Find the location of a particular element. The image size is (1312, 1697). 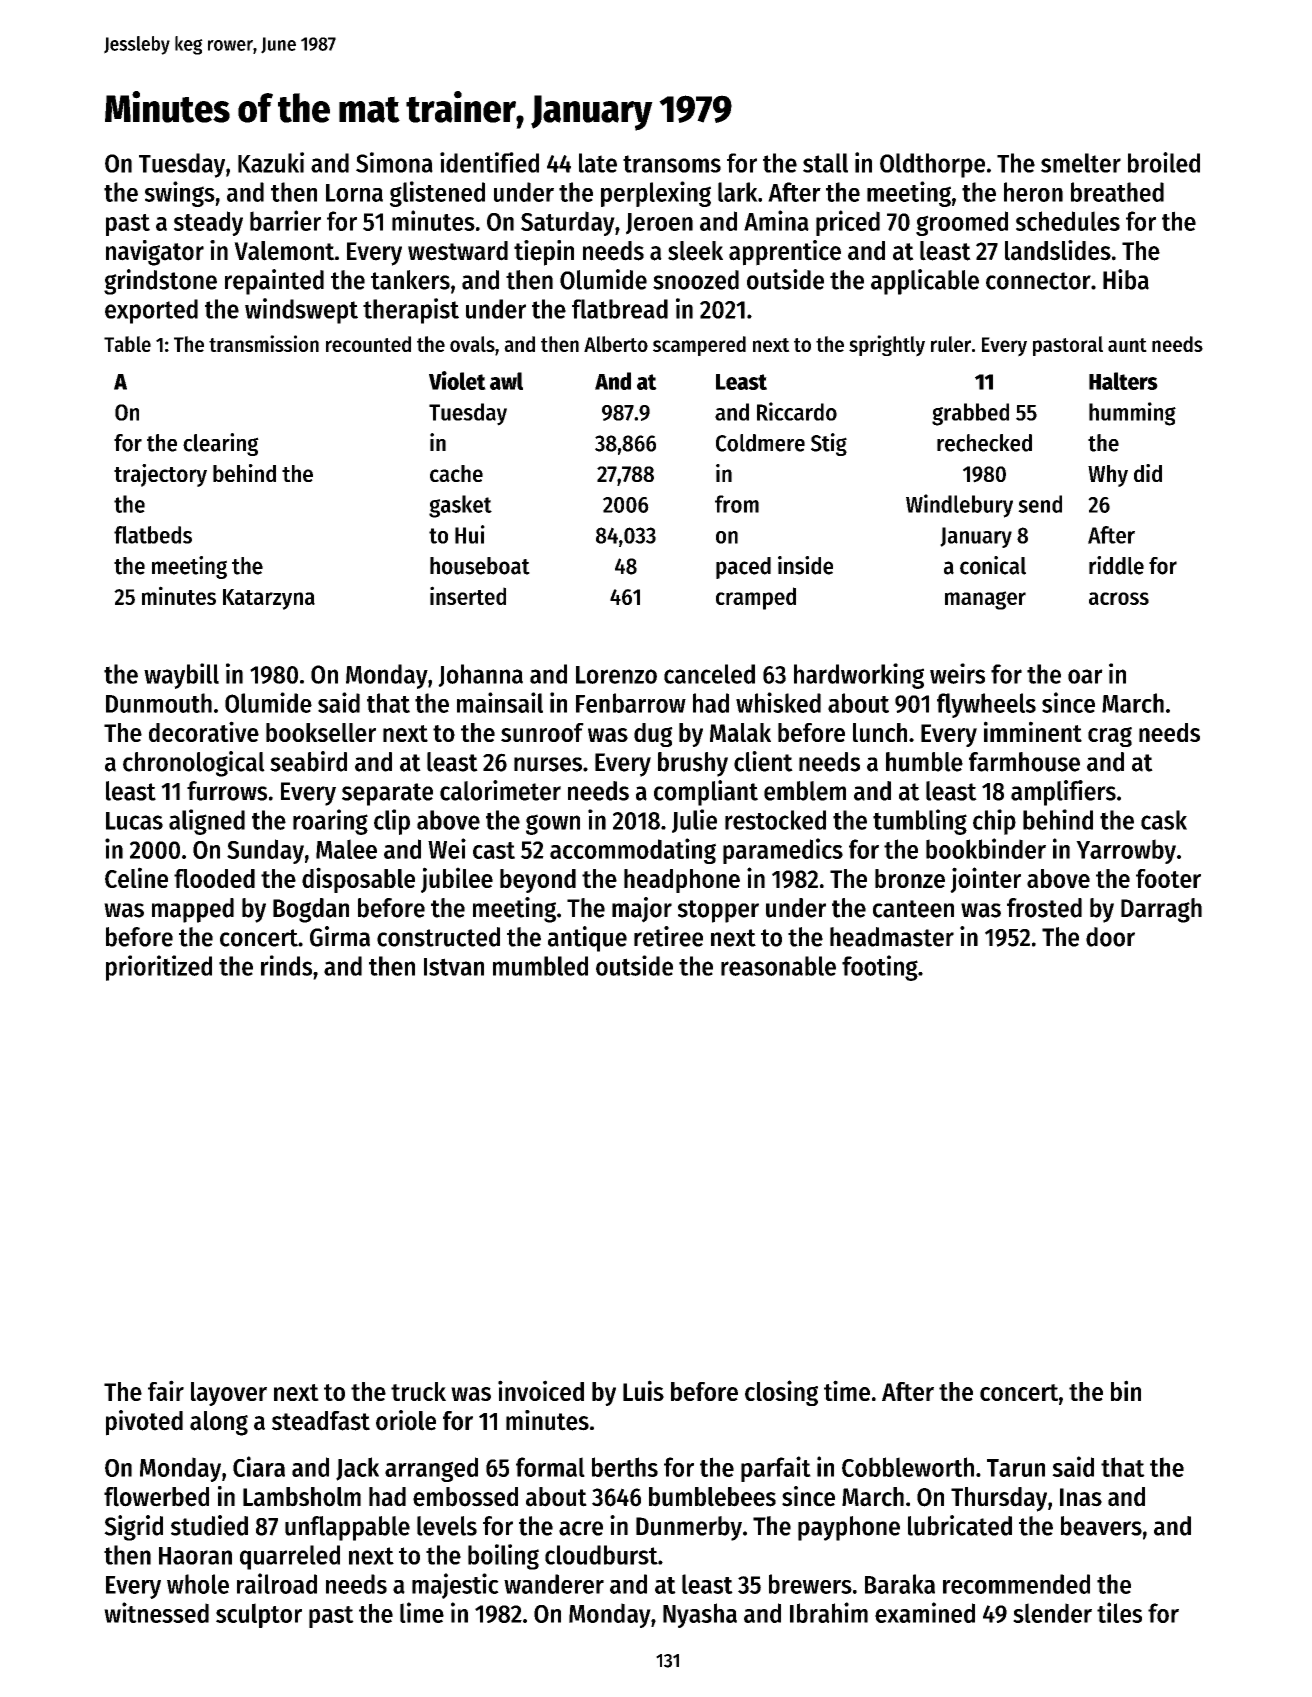

Malee is located at coordinates (346, 849).
